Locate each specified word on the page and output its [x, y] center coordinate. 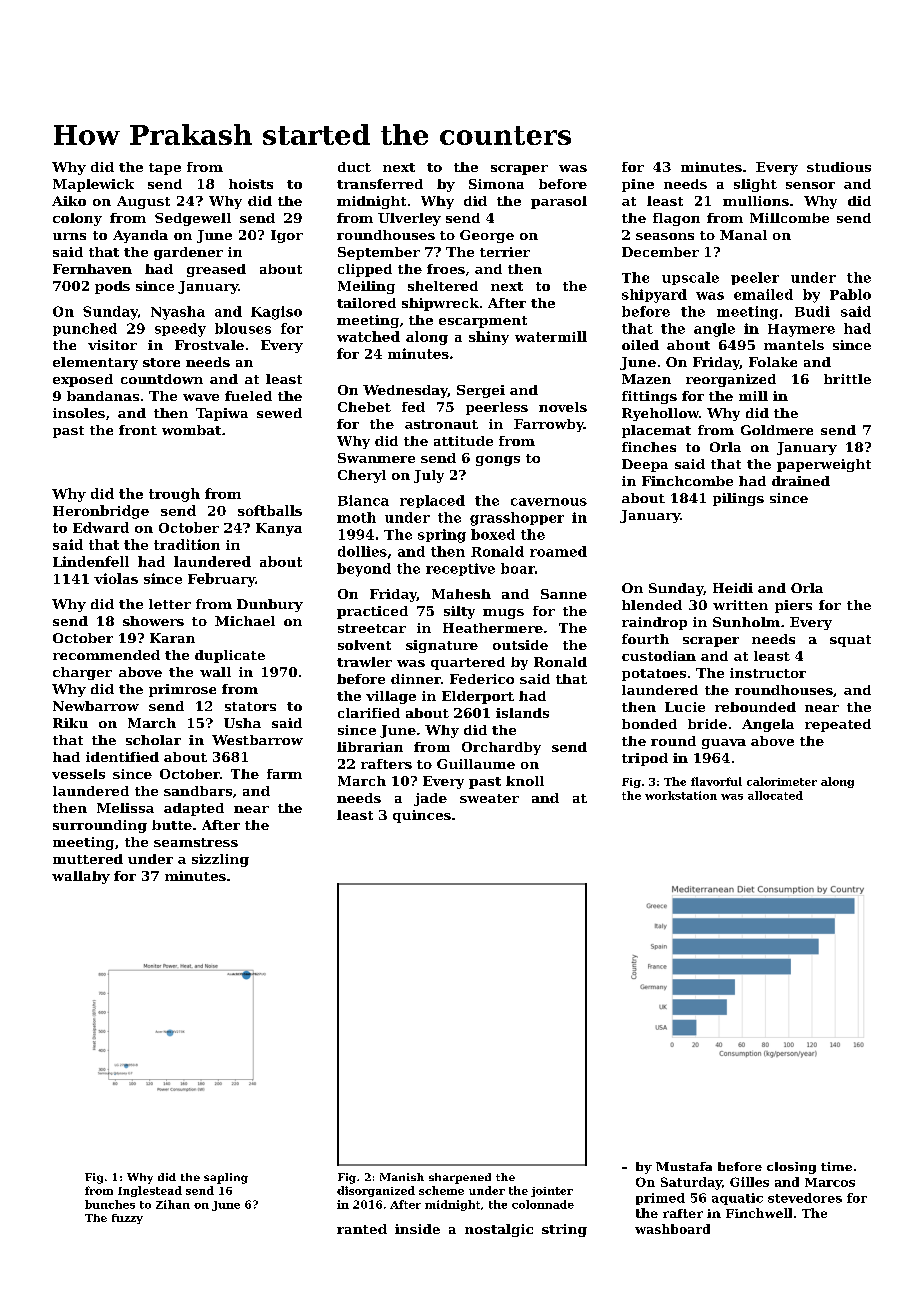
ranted [362, 1229]
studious [839, 167]
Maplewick [93, 185]
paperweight [824, 465]
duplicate [230, 656]
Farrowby [549, 425]
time [836, 1166]
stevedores [805, 1198]
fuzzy [127, 1219]
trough [174, 495]
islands [522, 713]
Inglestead [150, 1191]
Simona [496, 184]
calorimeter [782, 781]
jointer [552, 1192]
